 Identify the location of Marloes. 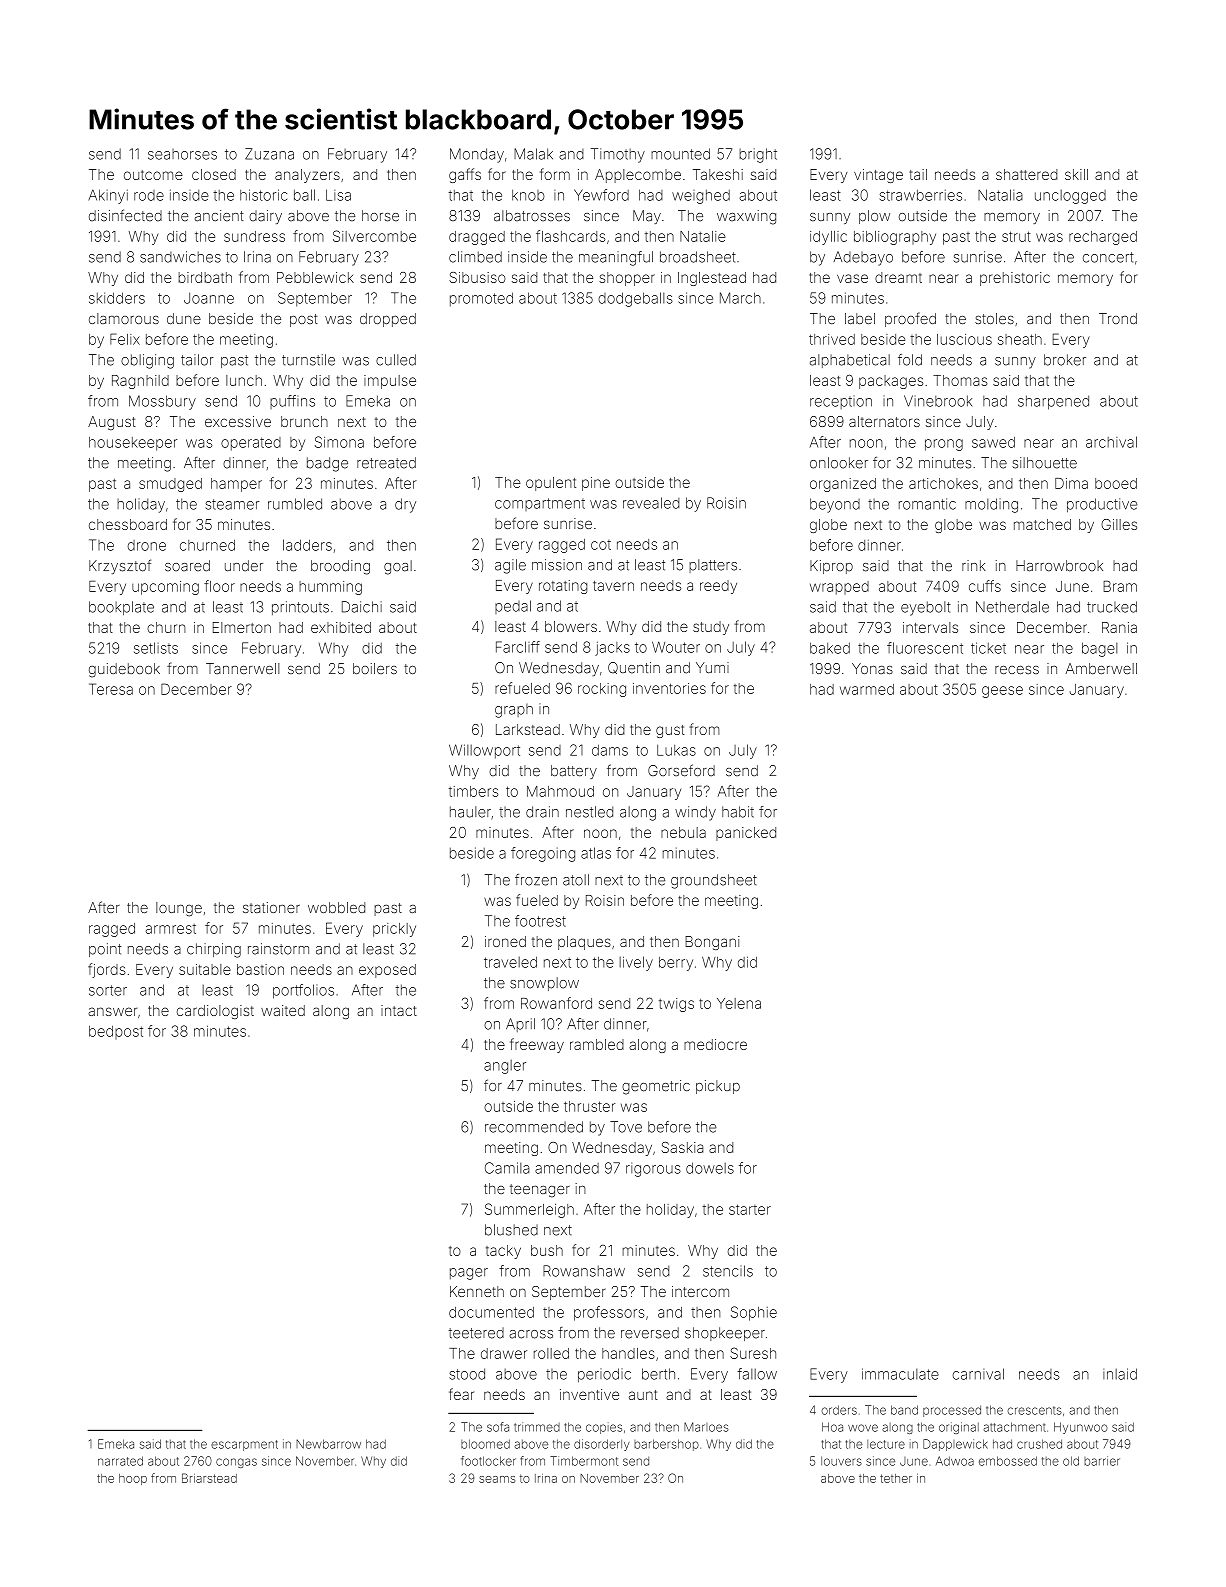
(706, 1427).
